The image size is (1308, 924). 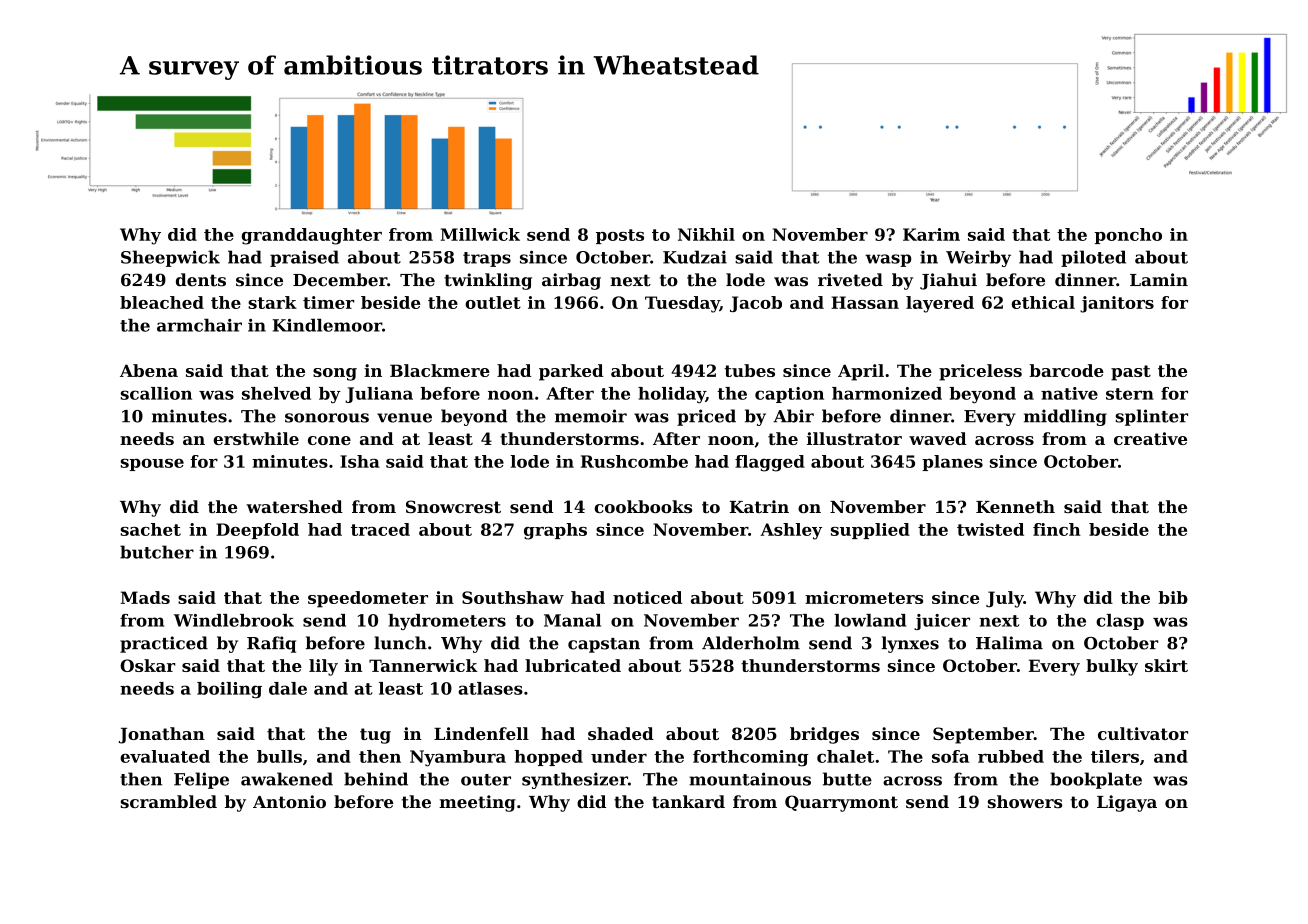 What do you see at coordinates (751, 643) in the image?
I see `Alderholm` at bounding box center [751, 643].
